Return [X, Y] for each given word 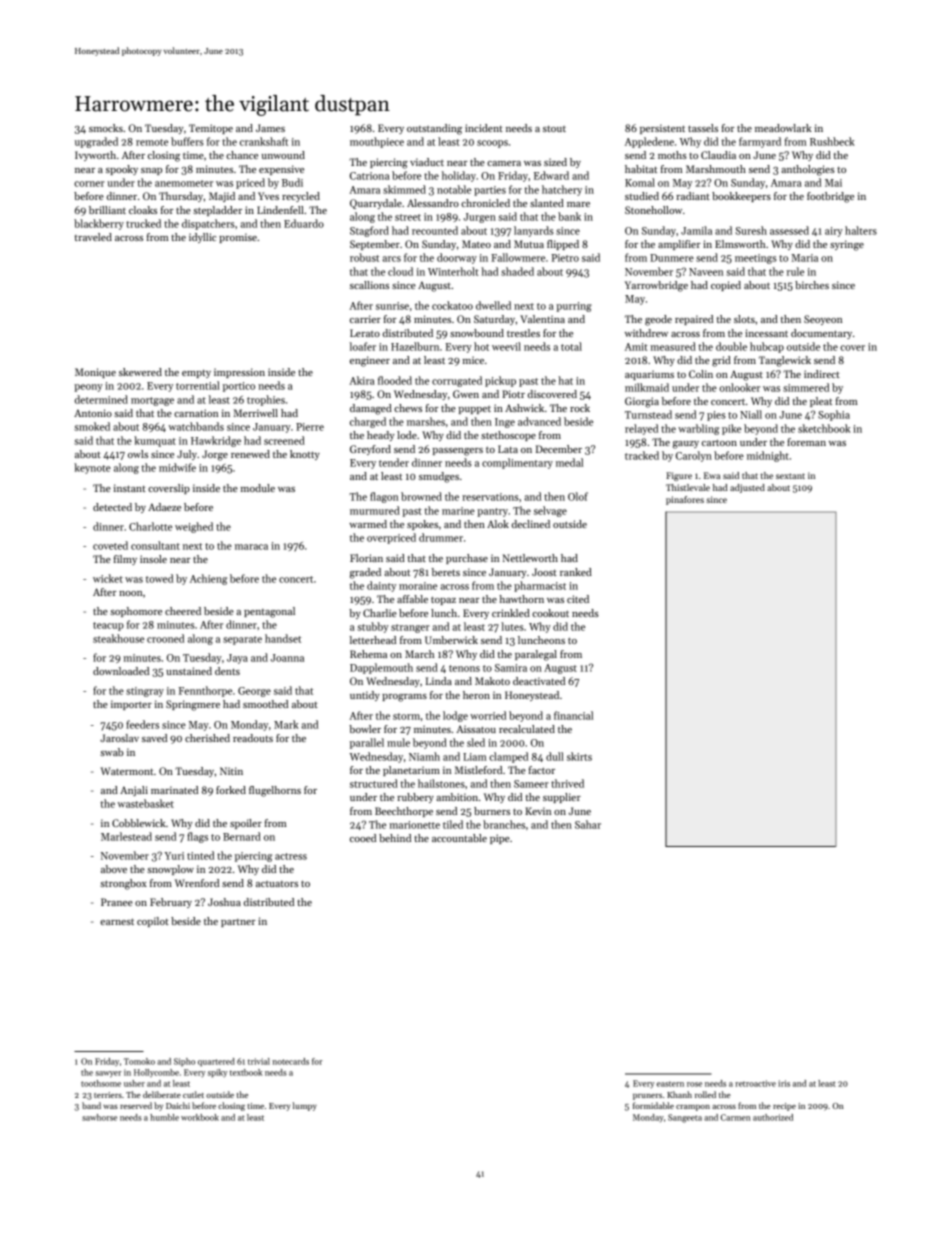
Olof [578, 496]
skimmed [404, 189]
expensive [281, 170]
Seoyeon [823, 320]
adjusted [747, 488]
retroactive [755, 1083]
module [258, 488]
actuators [277, 884]
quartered [216, 1062]
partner [238, 923]
